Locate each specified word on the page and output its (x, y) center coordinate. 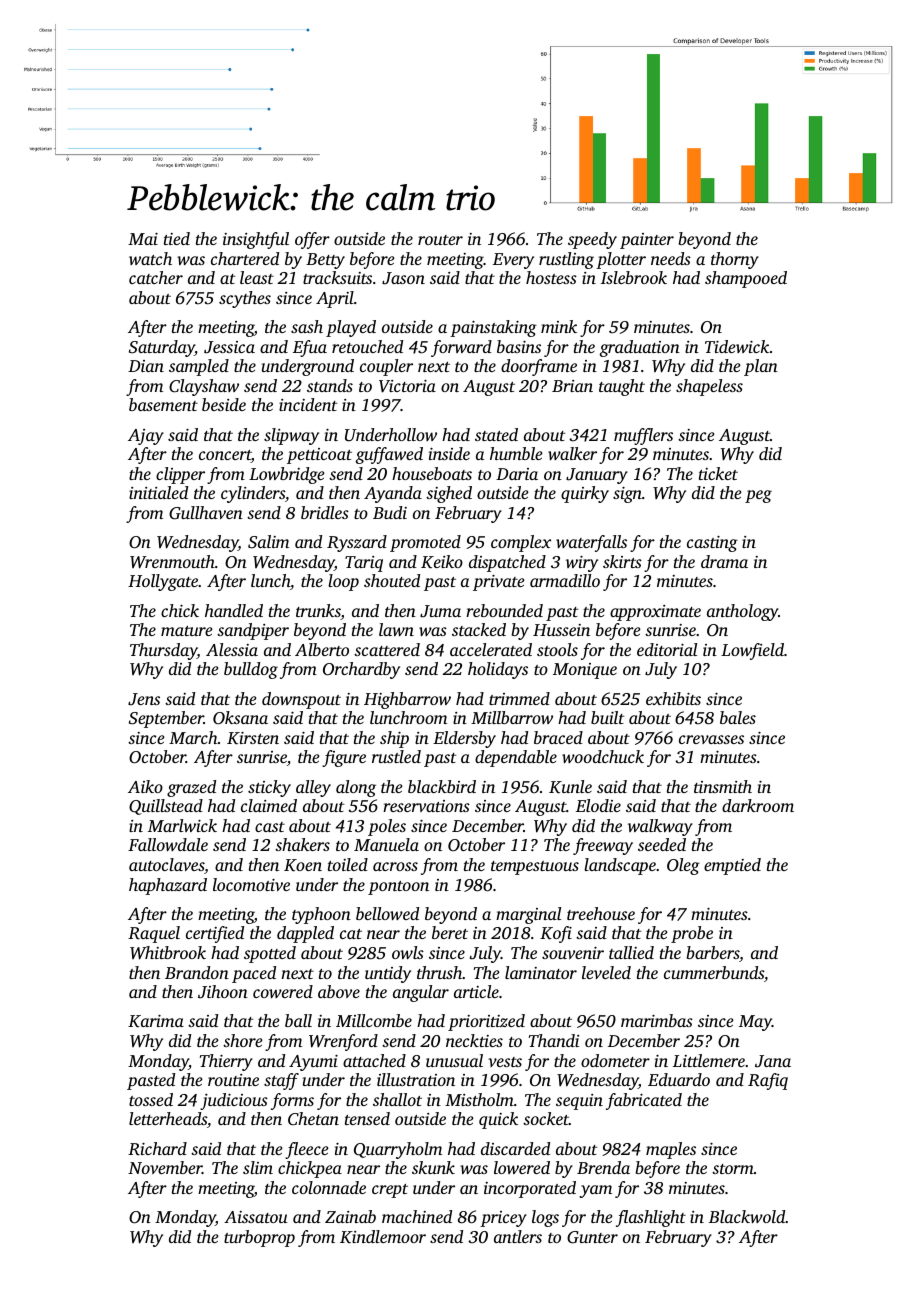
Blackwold (747, 1216)
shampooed (746, 279)
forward (461, 348)
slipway (291, 436)
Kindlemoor (383, 1237)
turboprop (259, 1238)
